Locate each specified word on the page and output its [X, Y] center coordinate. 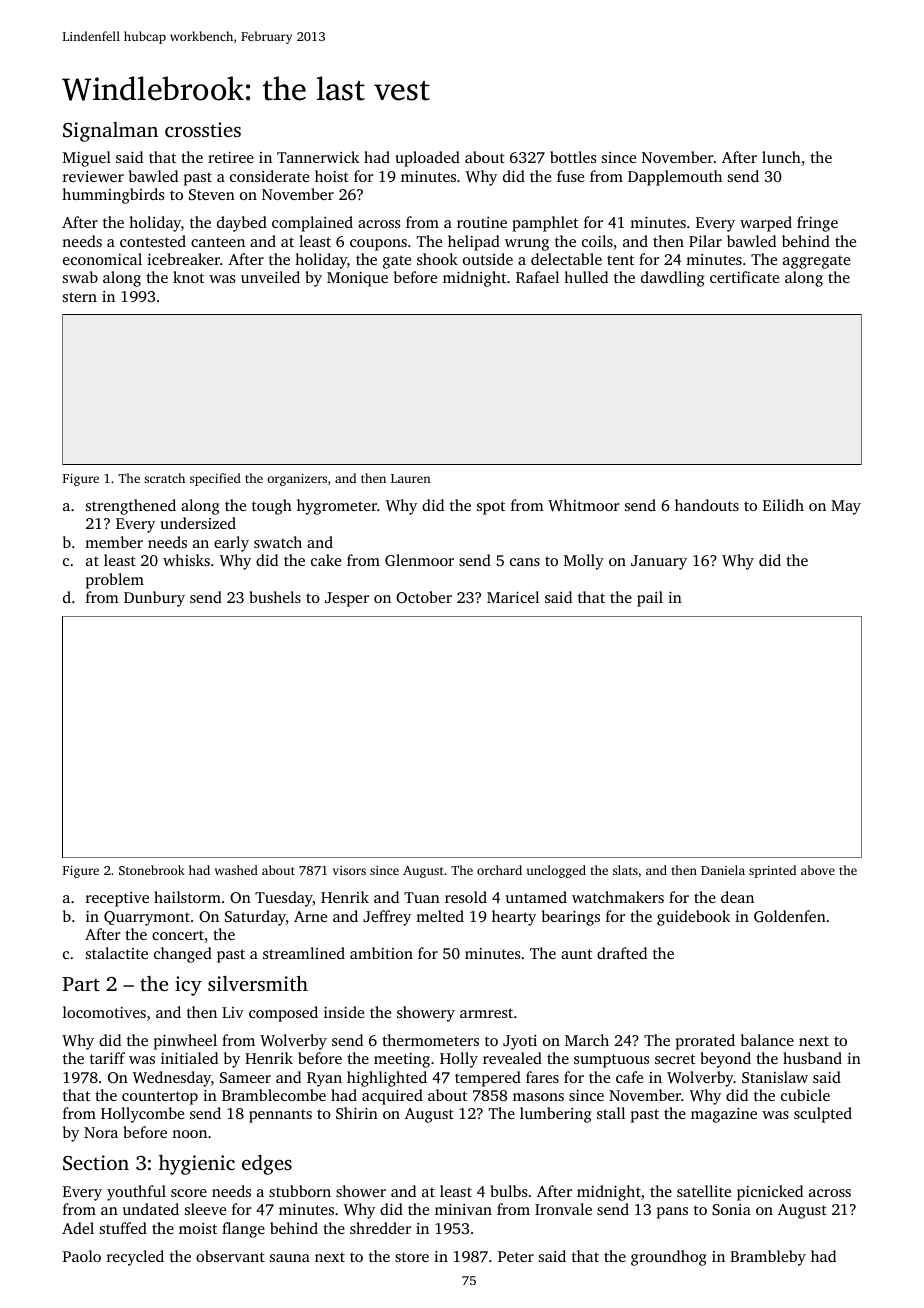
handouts [707, 505]
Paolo [82, 1256]
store [412, 1257]
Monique [357, 279]
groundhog [668, 1258]
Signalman [110, 132]
